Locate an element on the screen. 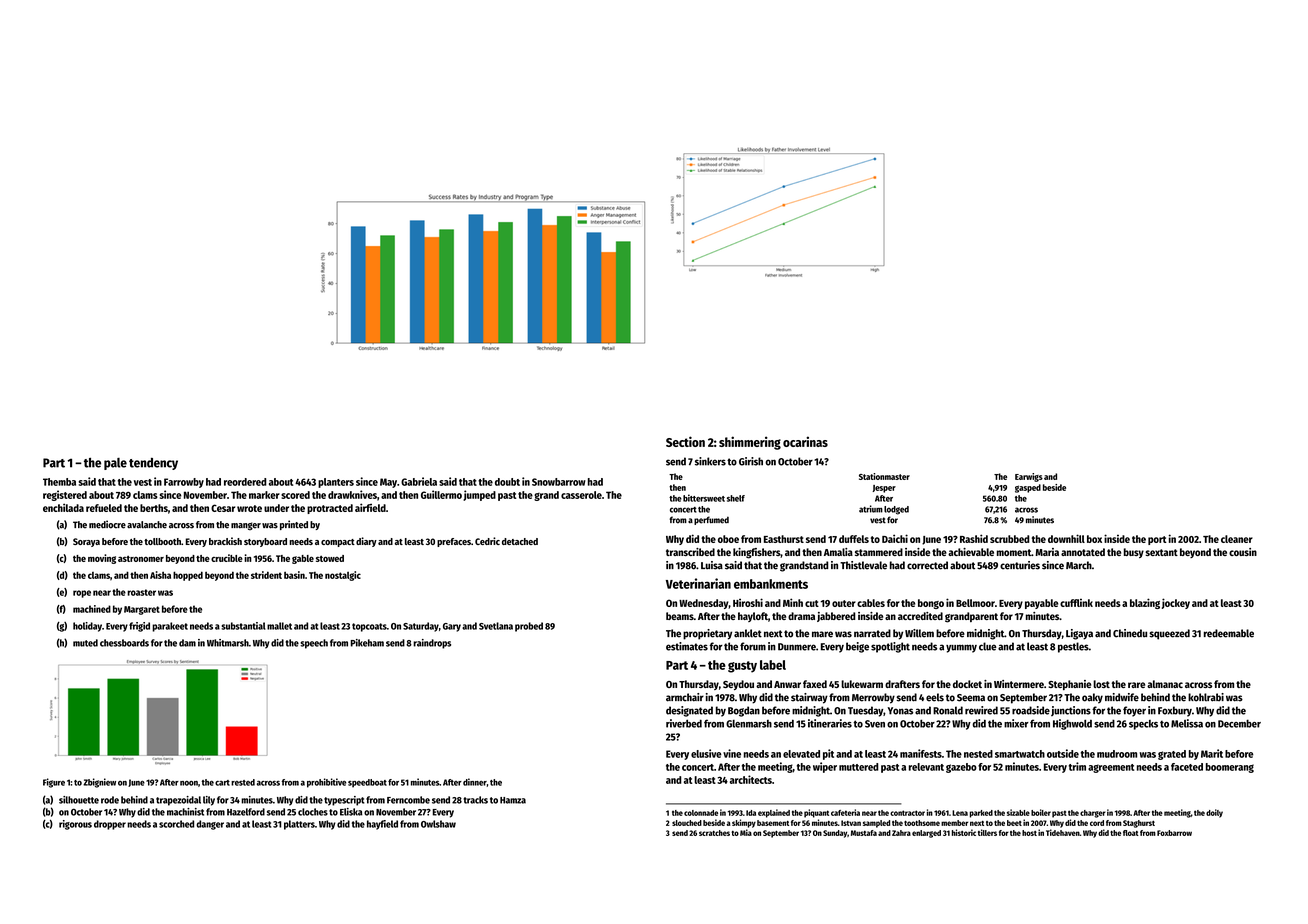  Maria is located at coordinates (1047, 552).
